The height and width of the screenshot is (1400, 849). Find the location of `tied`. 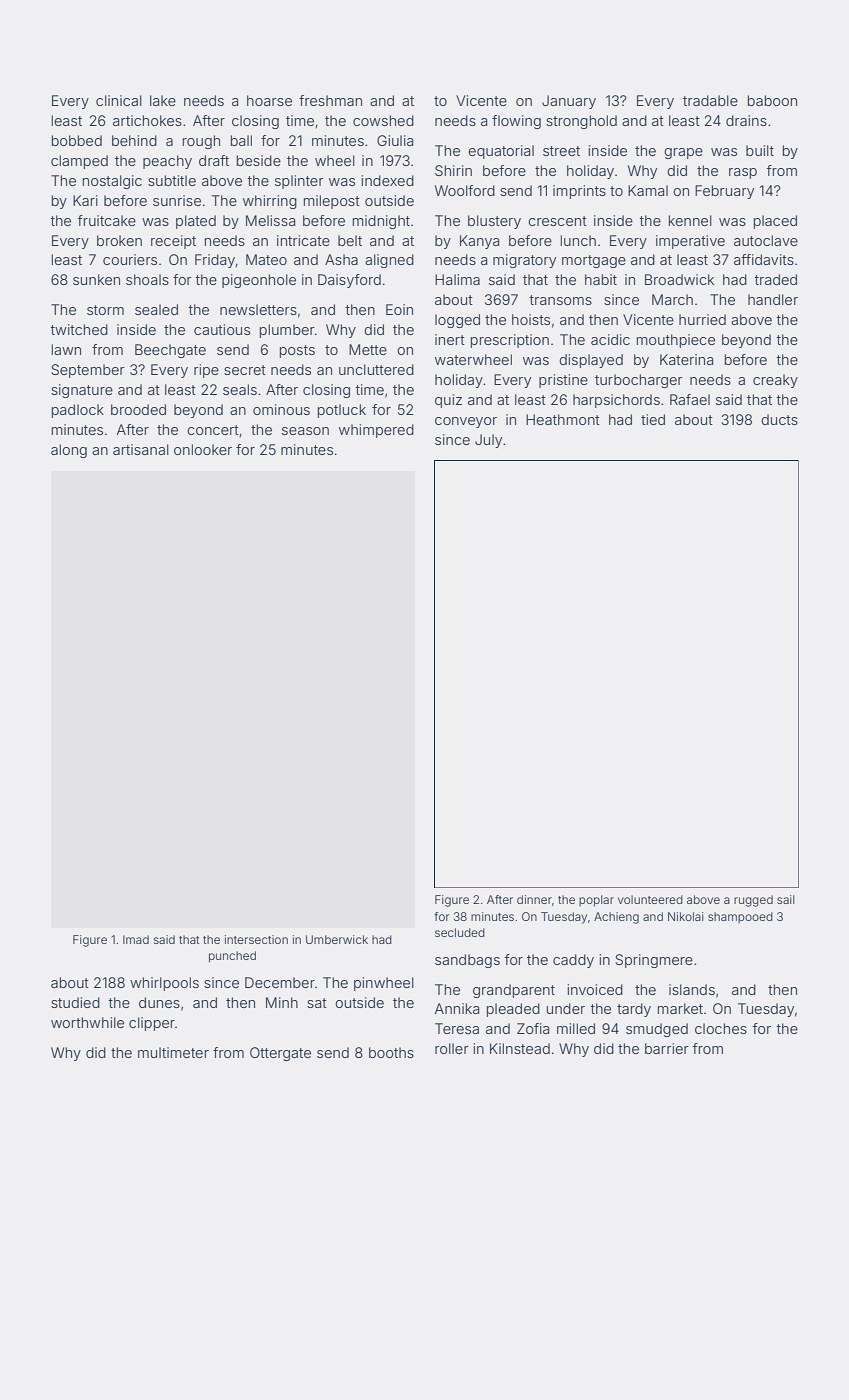

tied is located at coordinates (653, 419).
